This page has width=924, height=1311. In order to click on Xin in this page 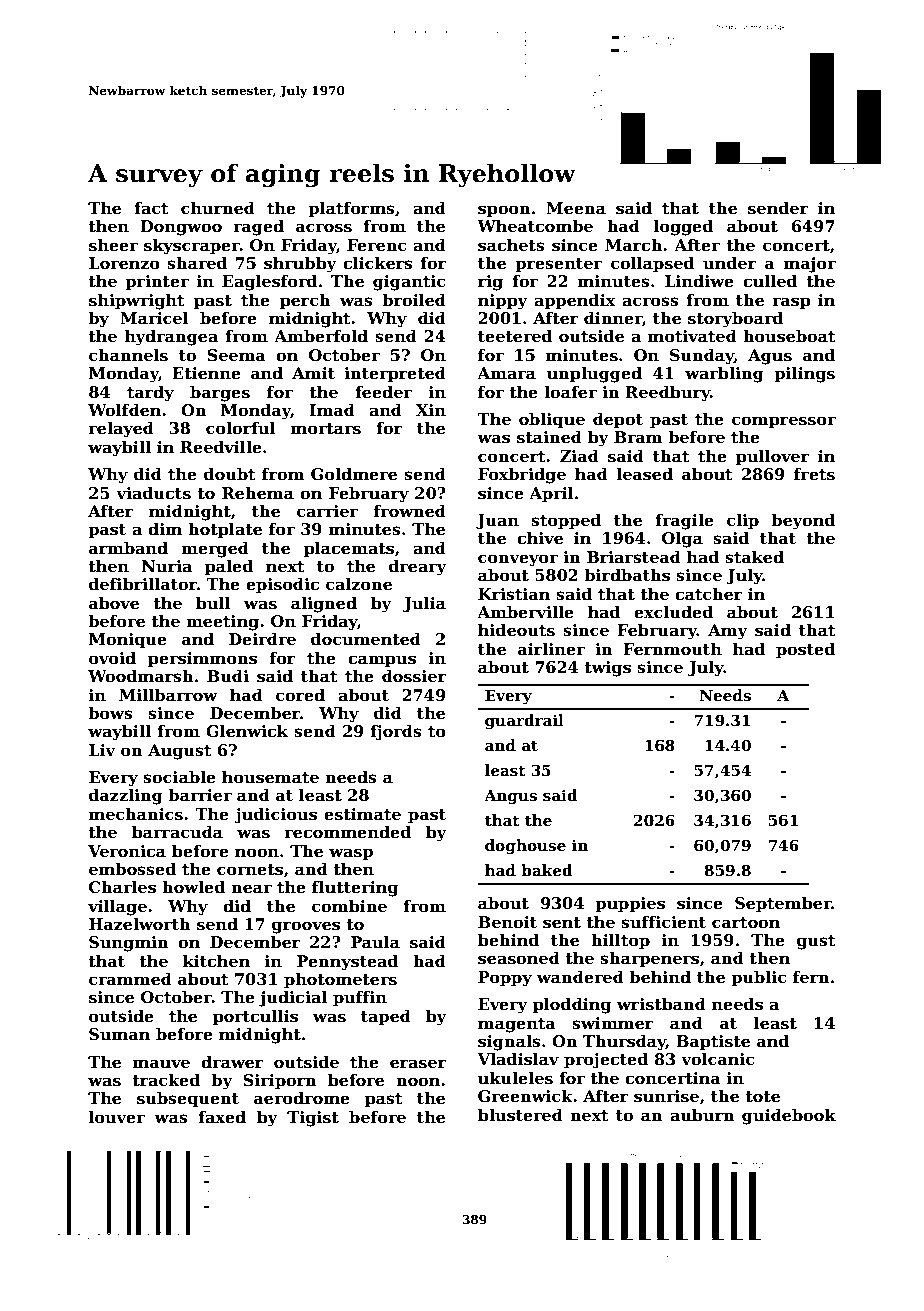, I will do `click(431, 410)`.
